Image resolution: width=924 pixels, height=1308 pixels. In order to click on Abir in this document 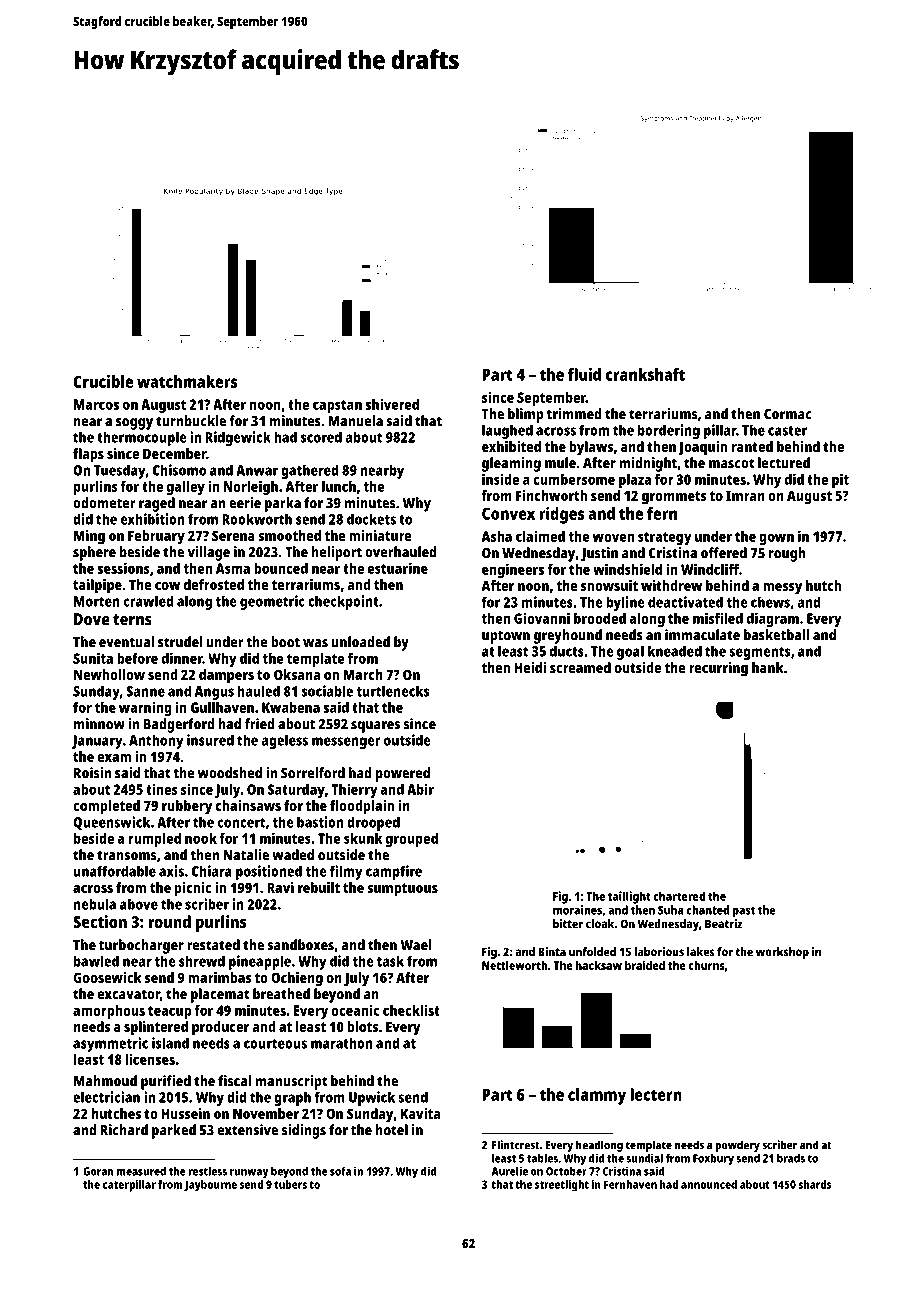, I will do `click(420, 789)`.
